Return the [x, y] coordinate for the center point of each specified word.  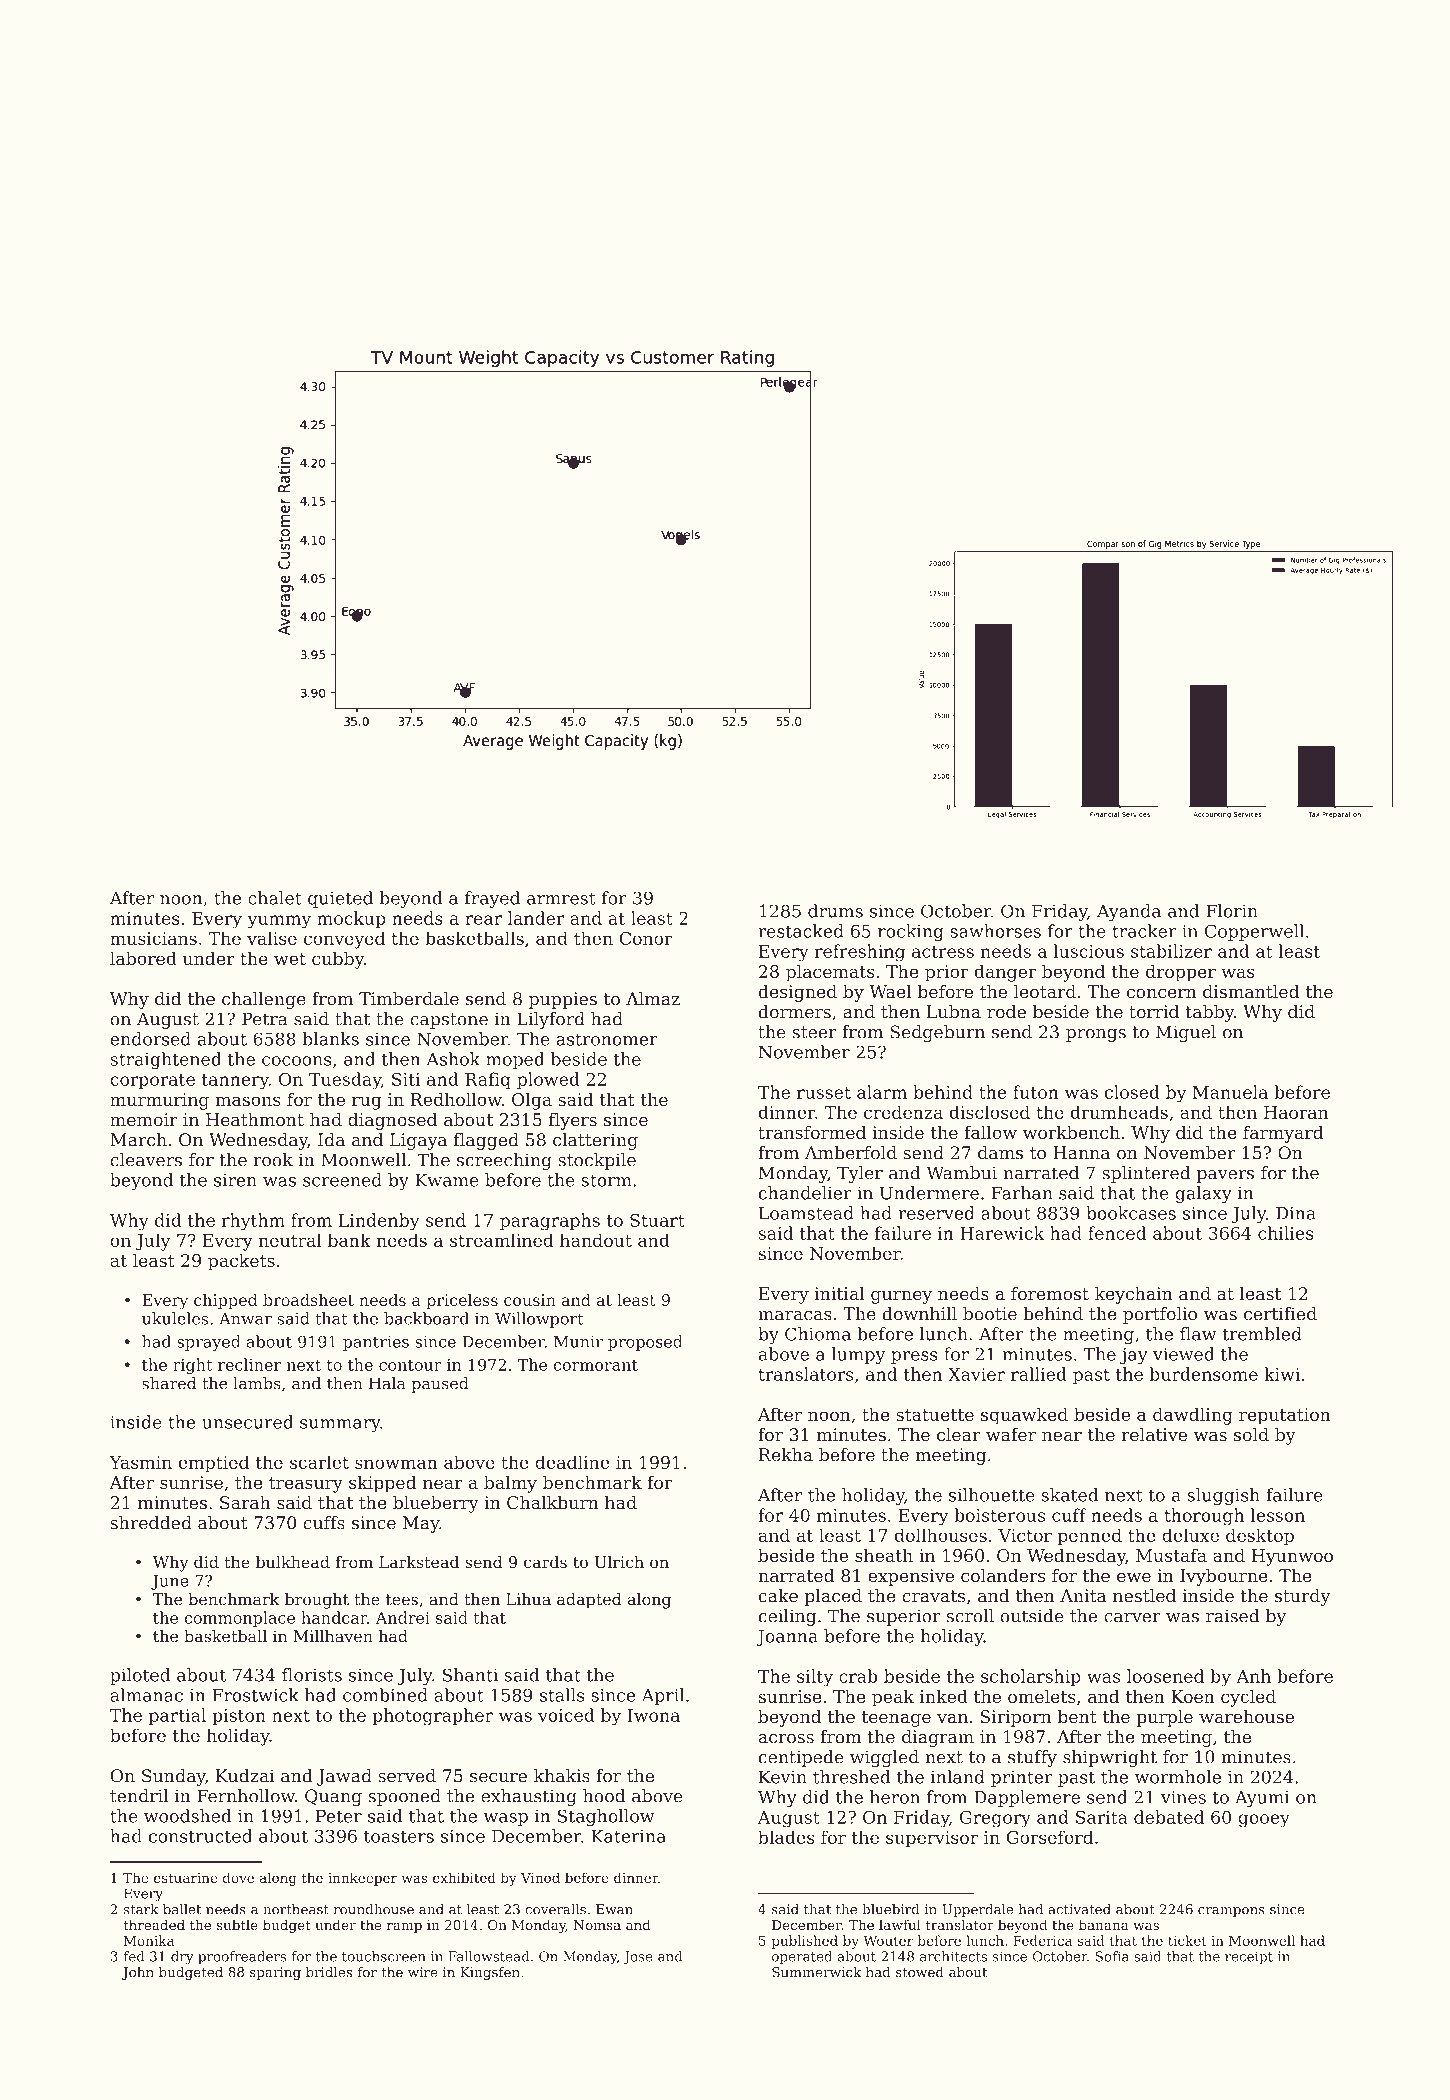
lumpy [858, 1356]
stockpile [597, 1161]
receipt [1249, 1957]
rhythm [253, 1222]
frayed [492, 899]
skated [1069, 1495]
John [138, 1973]
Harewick [1002, 1233]
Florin [1232, 911]
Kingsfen [490, 1973]
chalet [275, 898]
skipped [382, 1484]
